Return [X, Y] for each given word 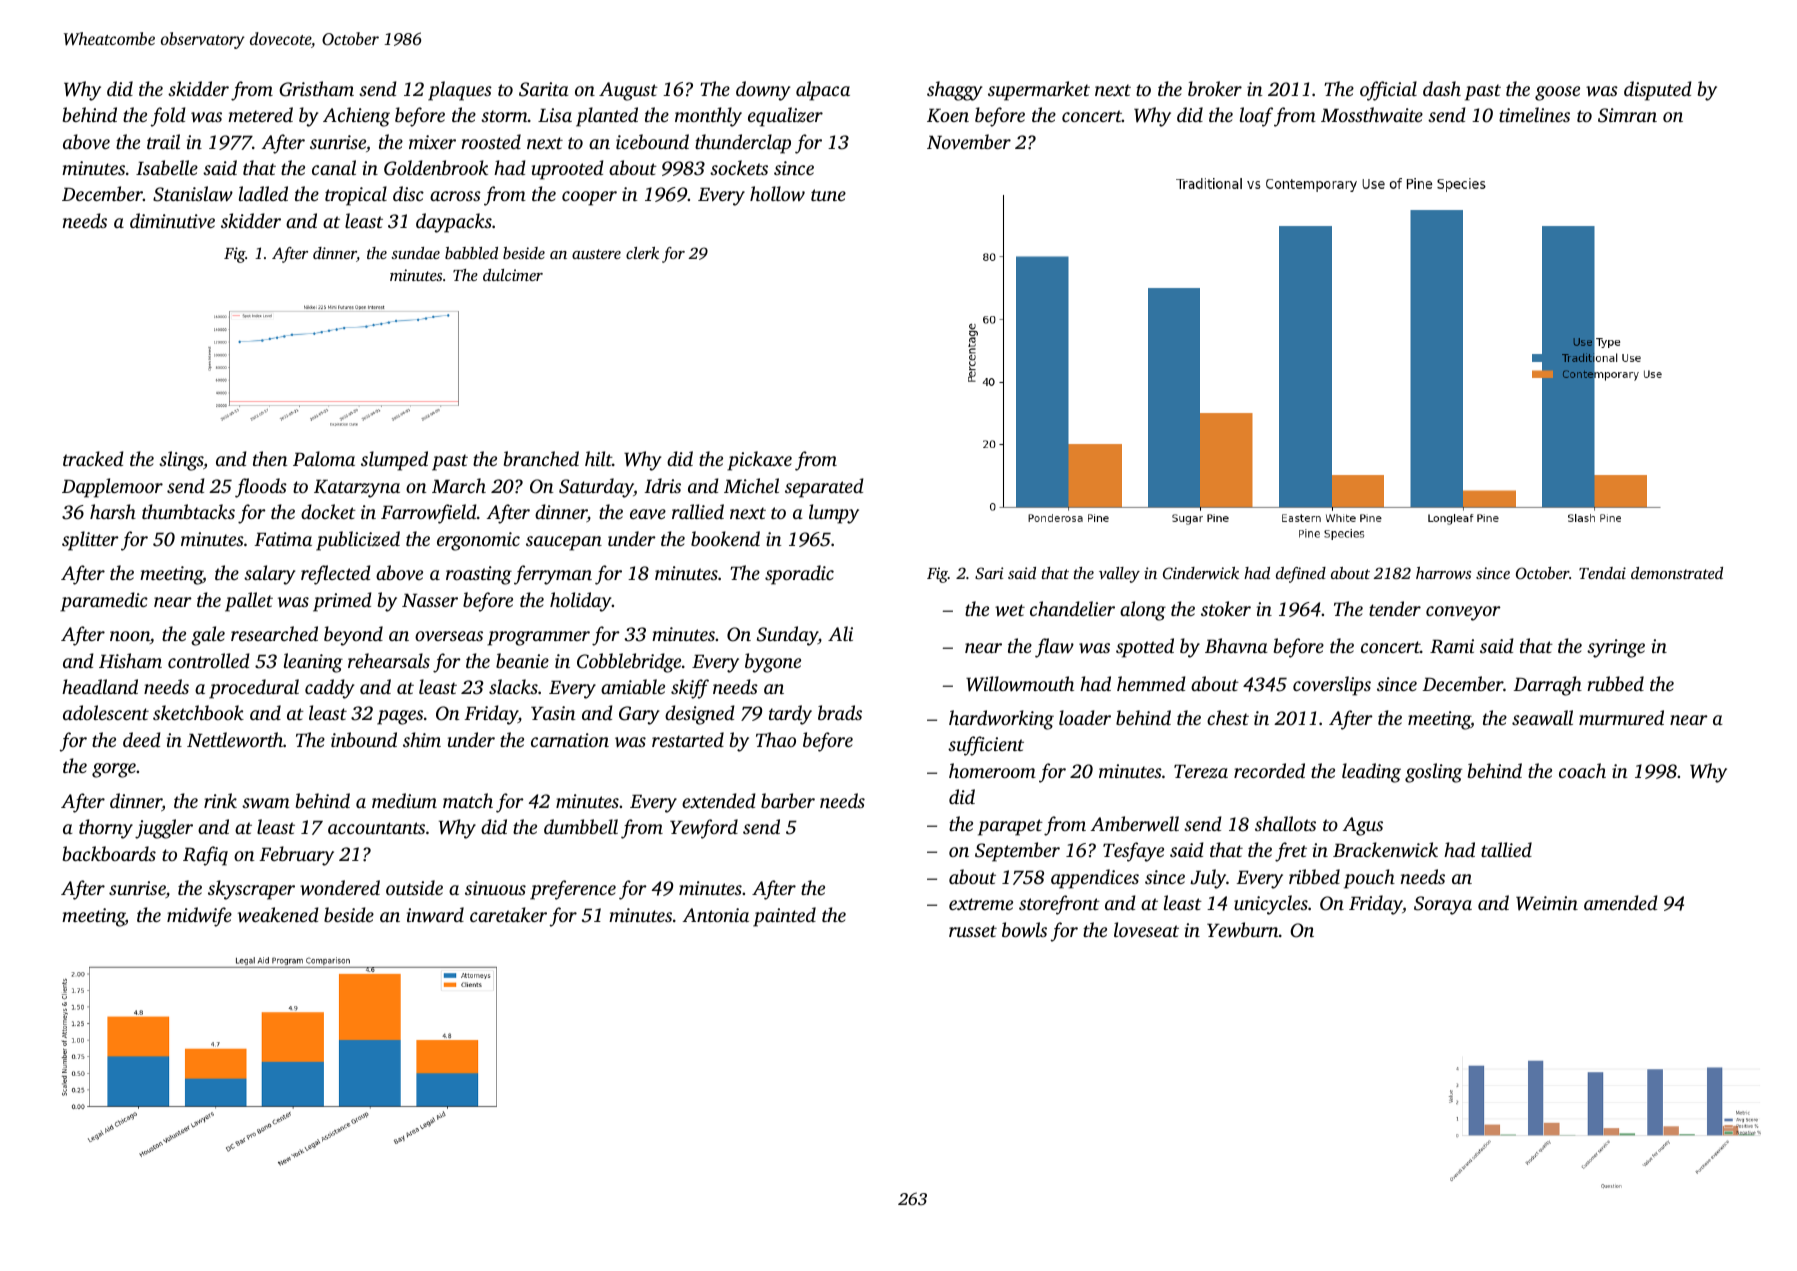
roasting [479, 575]
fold [168, 117]
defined [1301, 575]
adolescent [106, 712]
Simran [1627, 115]
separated [824, 488]
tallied [1506, 849]
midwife [199, 917]
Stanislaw [193, 194]
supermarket [1039, 91]
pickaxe [759, 461]
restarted [688, 739]
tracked [93, 458]
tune [828, 195]
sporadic [799, 575]
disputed [1658, 91]
